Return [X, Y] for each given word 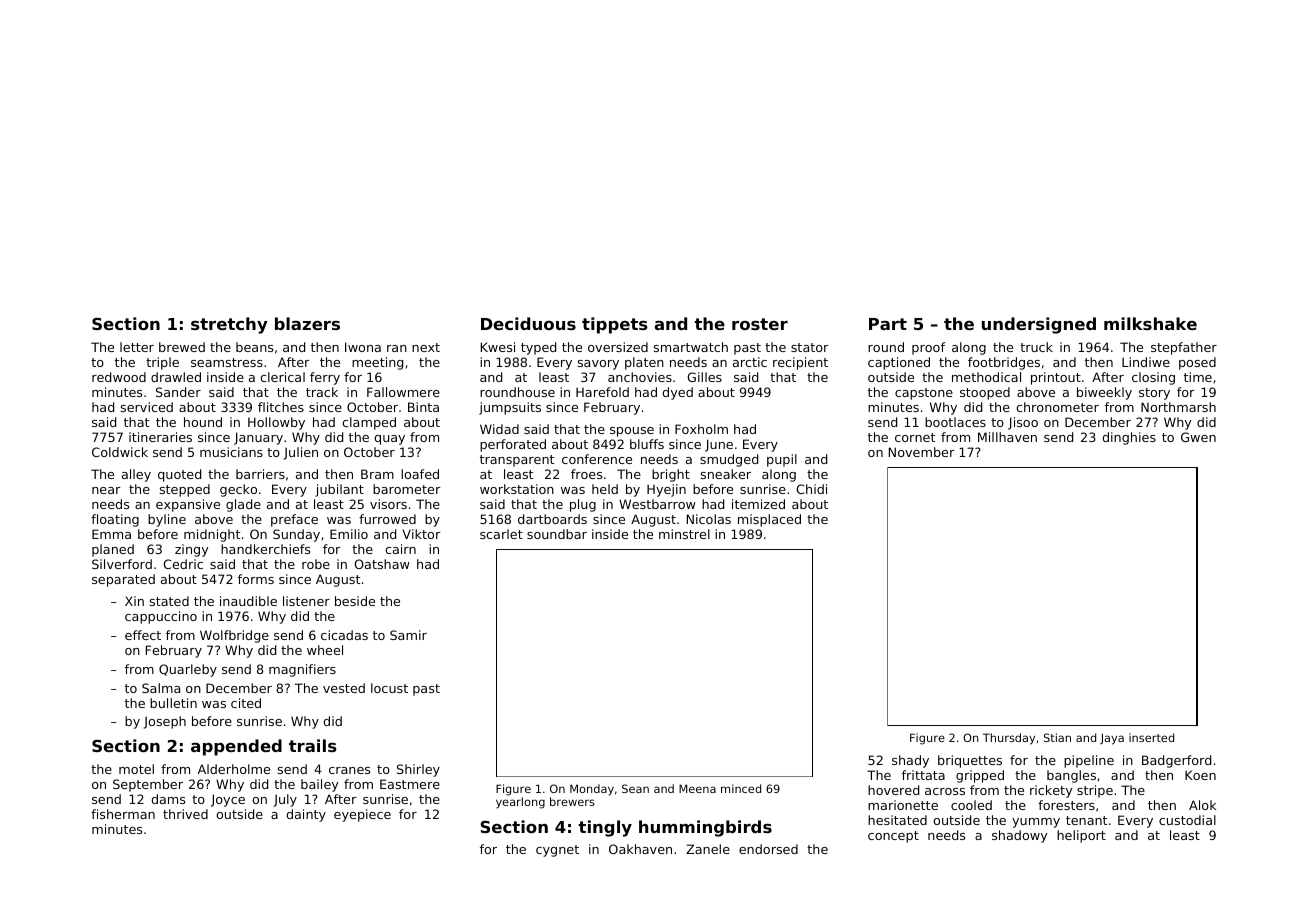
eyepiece [362, 815]
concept [893, 837]
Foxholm [701, 429]
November [922, 452]
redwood [119, 377]
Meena [697, 788]
